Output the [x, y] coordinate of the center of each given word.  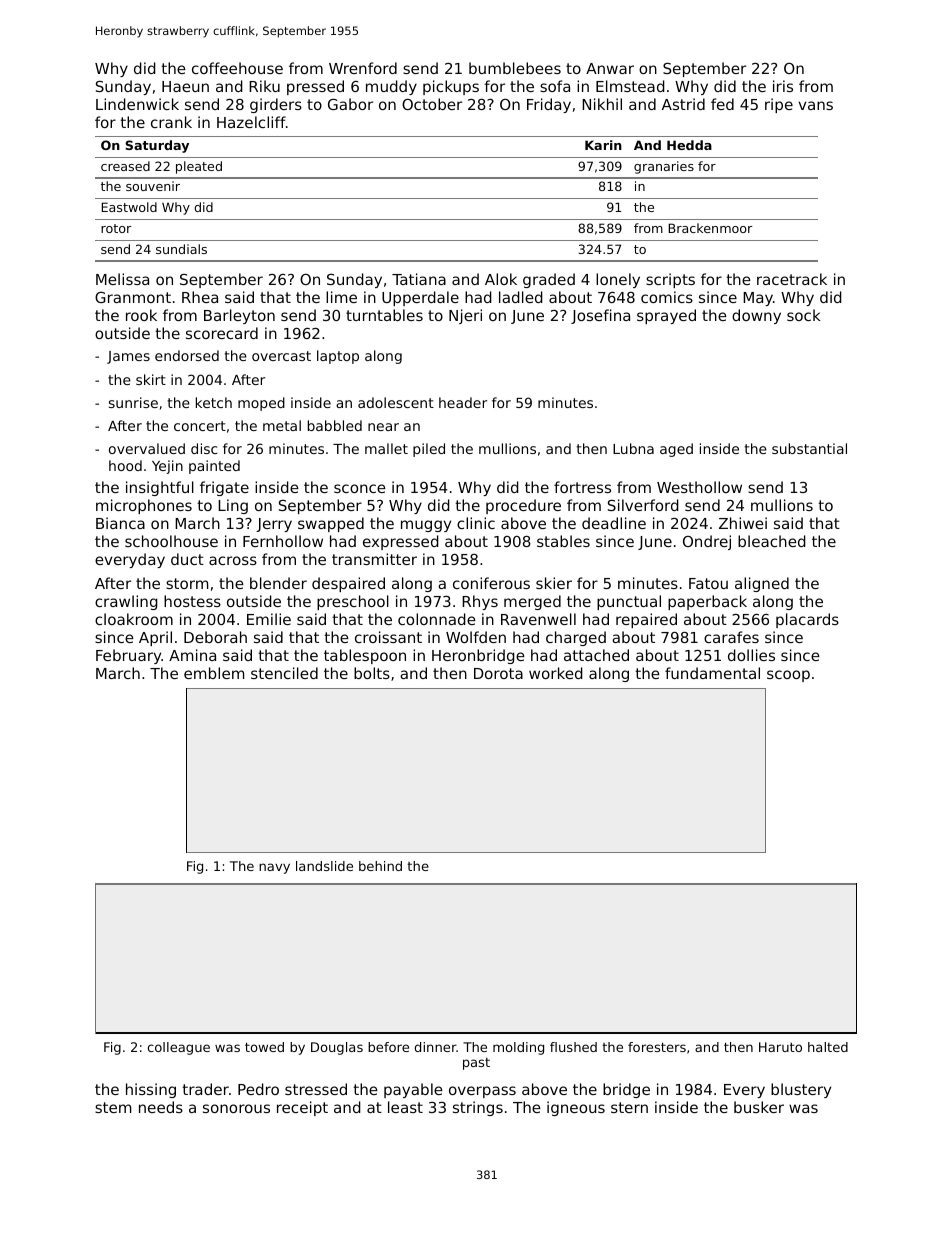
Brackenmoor [710, 228]
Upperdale [420, 298]
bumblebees [515, 68]
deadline [614, 523]
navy [274, 868]
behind [380, 866]
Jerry [274, 525]
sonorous [236, 1108]
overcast [281, 356]
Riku [264, 86]
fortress [582, 487]
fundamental [712, 673]
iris [783, 86]
